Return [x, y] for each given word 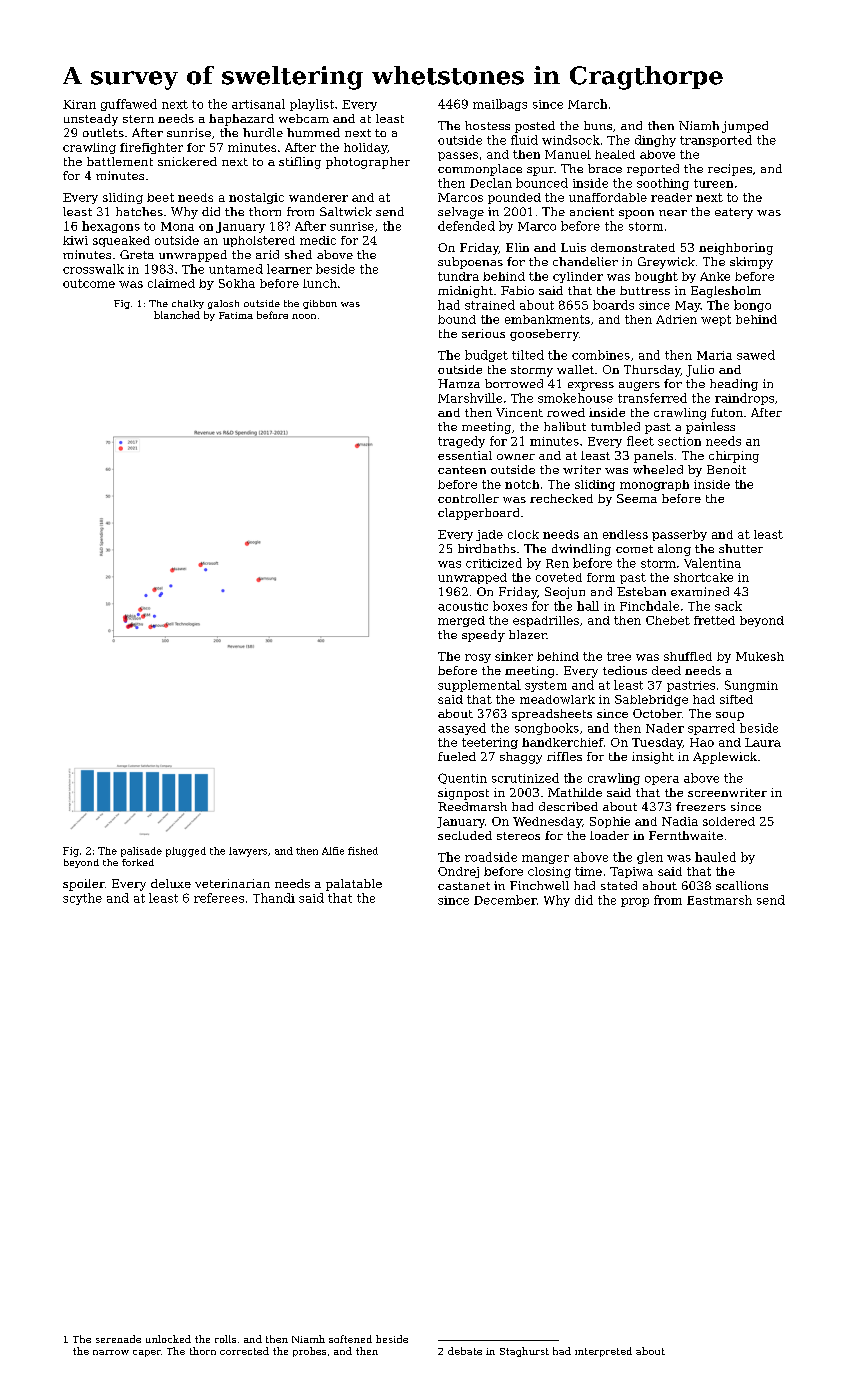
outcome [89, 283]
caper [147, 1353]
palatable [354, 885]
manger [545, 859]
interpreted [603, 1352]
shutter [741, 548]
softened [350, 1339]
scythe [82, 899]
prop [635, 902]
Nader [665, 728]
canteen [462, 470]
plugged [186, 852]
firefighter [151, 148]
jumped [745, 127]
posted [535, 127]
